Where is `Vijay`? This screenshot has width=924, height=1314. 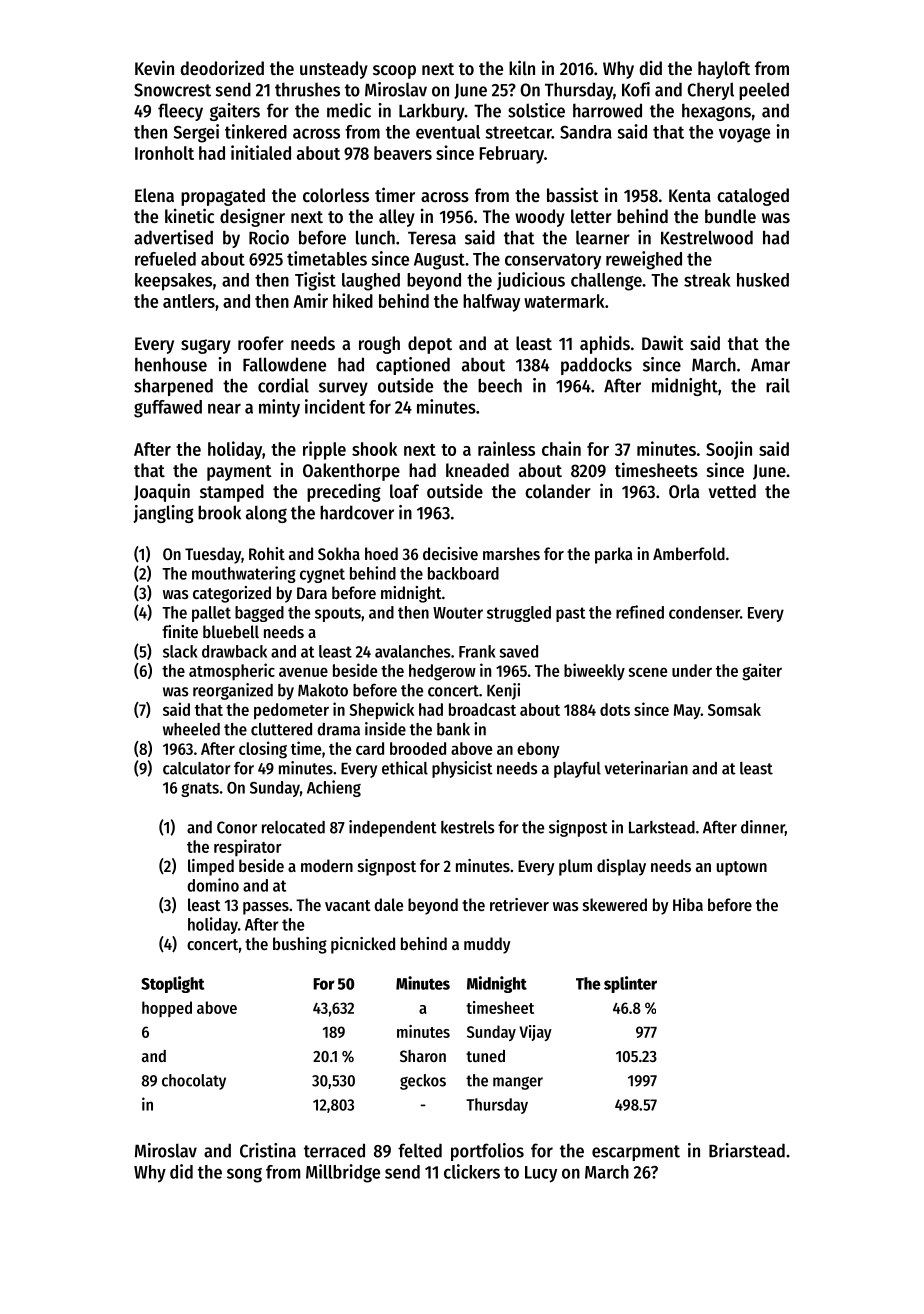 Vijay is located at coordinates (535, 1033).
